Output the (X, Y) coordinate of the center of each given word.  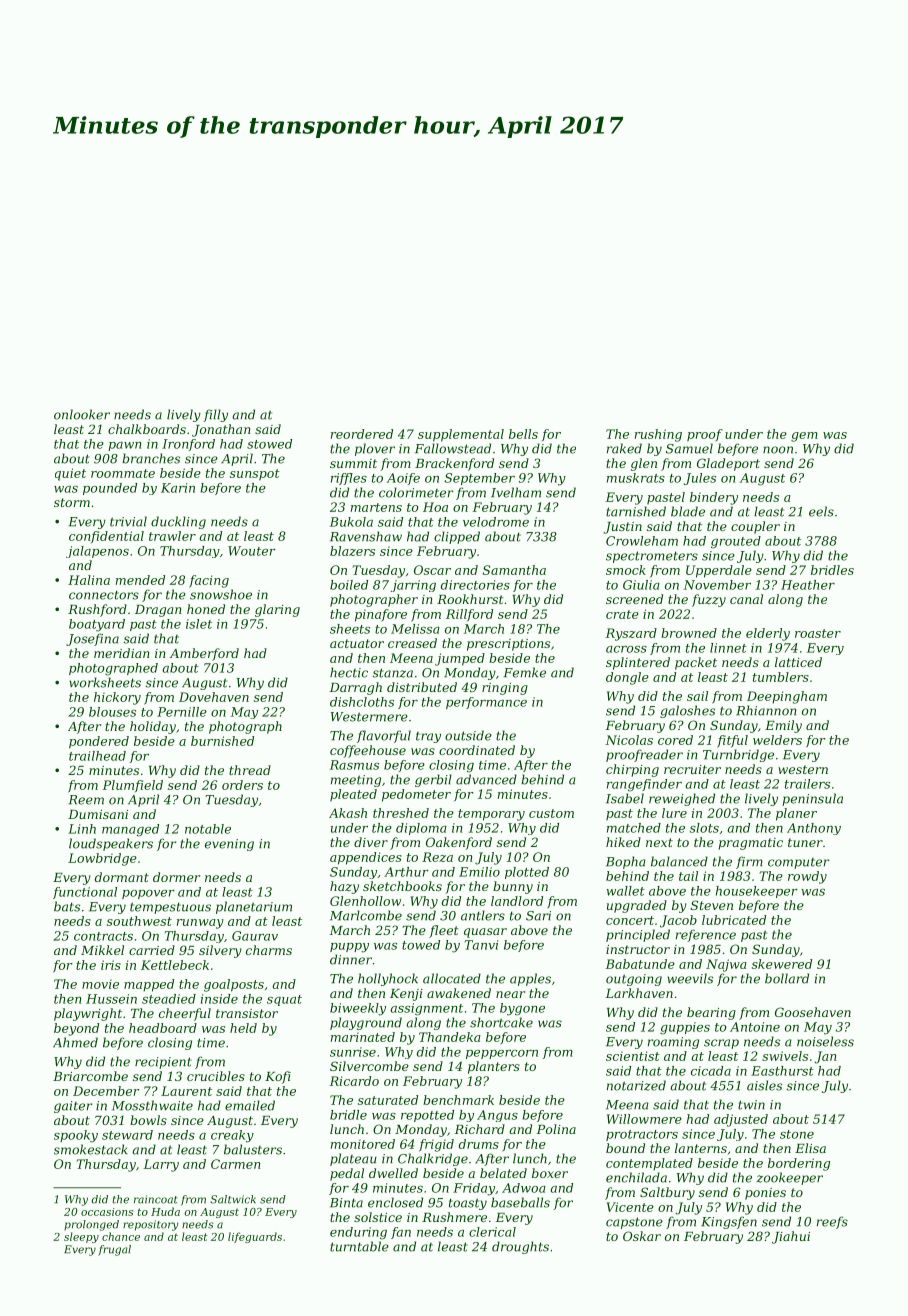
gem (804, 437)
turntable (359, 1246)
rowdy (807, 877)
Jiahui (791, 1237)
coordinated (477, 750)
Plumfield (132, 786)
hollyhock (388, 979)
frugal (114, 1250)
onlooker (82, 414)
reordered (362, 434)
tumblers (781, 677)
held (243, 1028)
